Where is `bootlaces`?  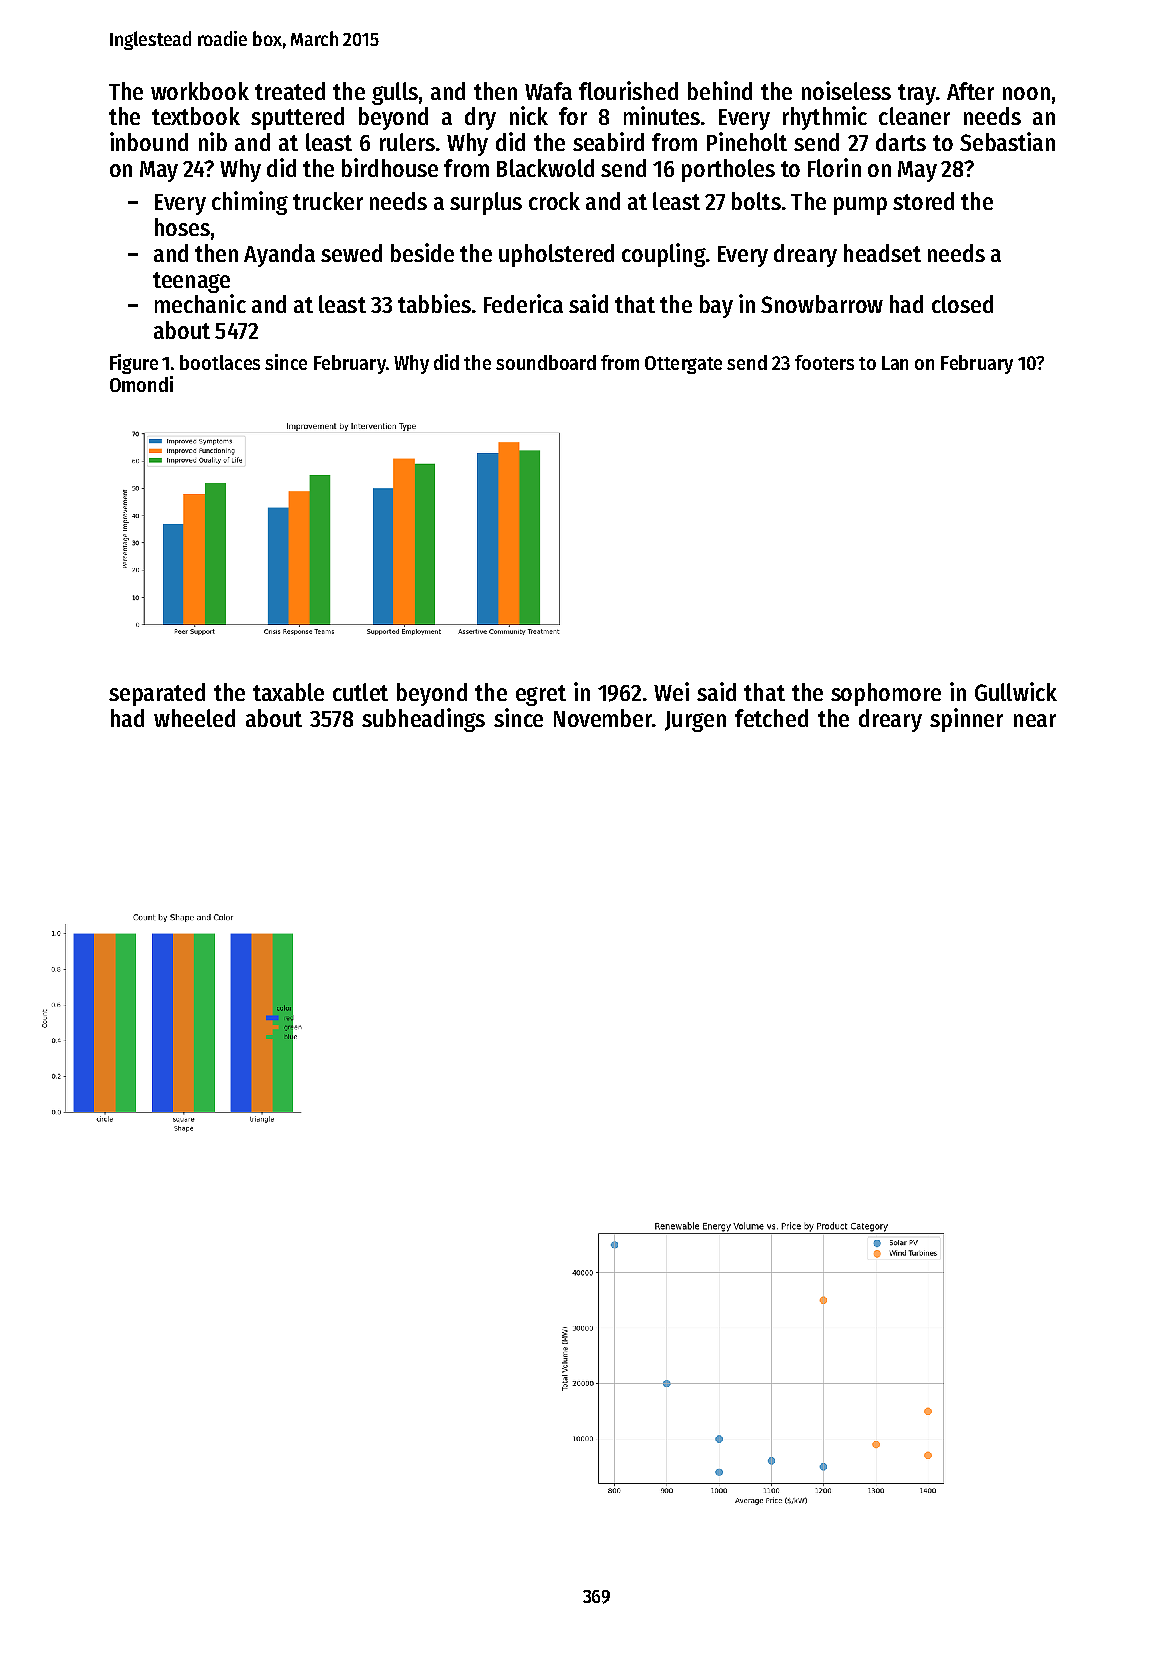 bootlaces is located at coordinates (220, 362).
